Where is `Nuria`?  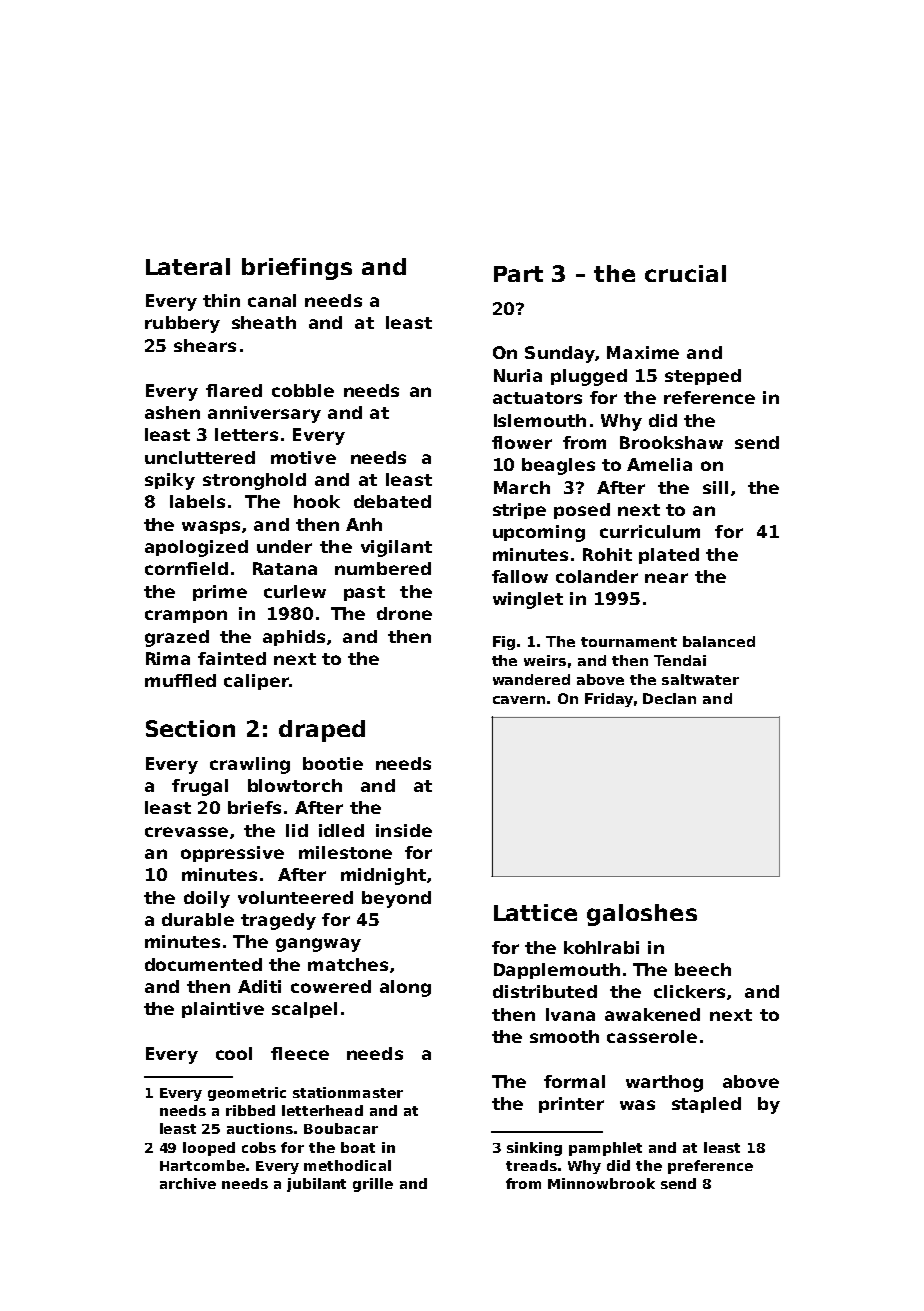 Nuria is located at coordinates (518, 375).
